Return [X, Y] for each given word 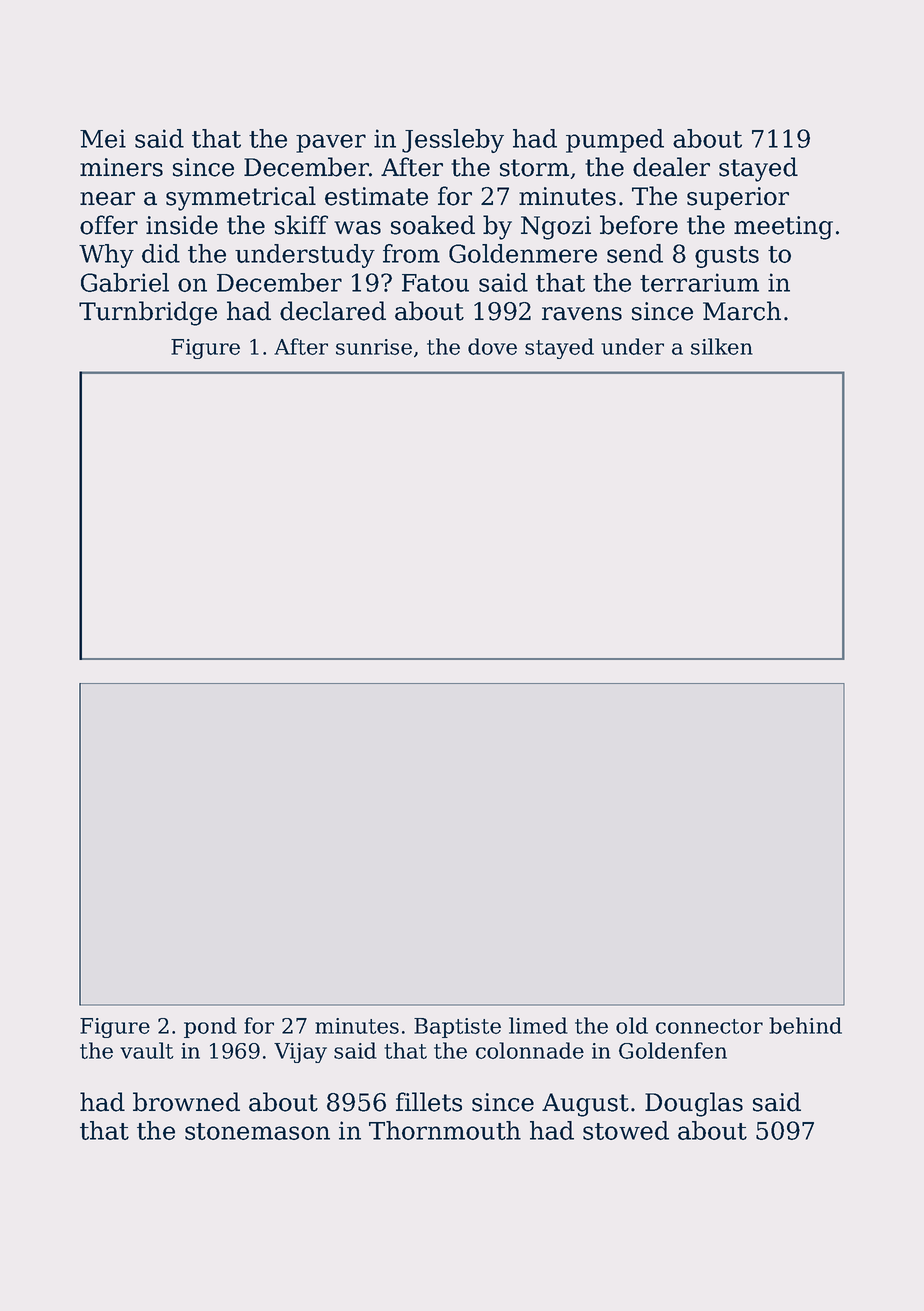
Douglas [694, 1104]
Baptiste [457, 1028]
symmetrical [241, 198]
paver [331, 143]
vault [147, 1050]
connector [709, 1026]
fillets [429, 1102]
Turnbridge [148, 313]
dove [492, 346]
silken [722, 346]
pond [210, 1027]
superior [738, 198]
